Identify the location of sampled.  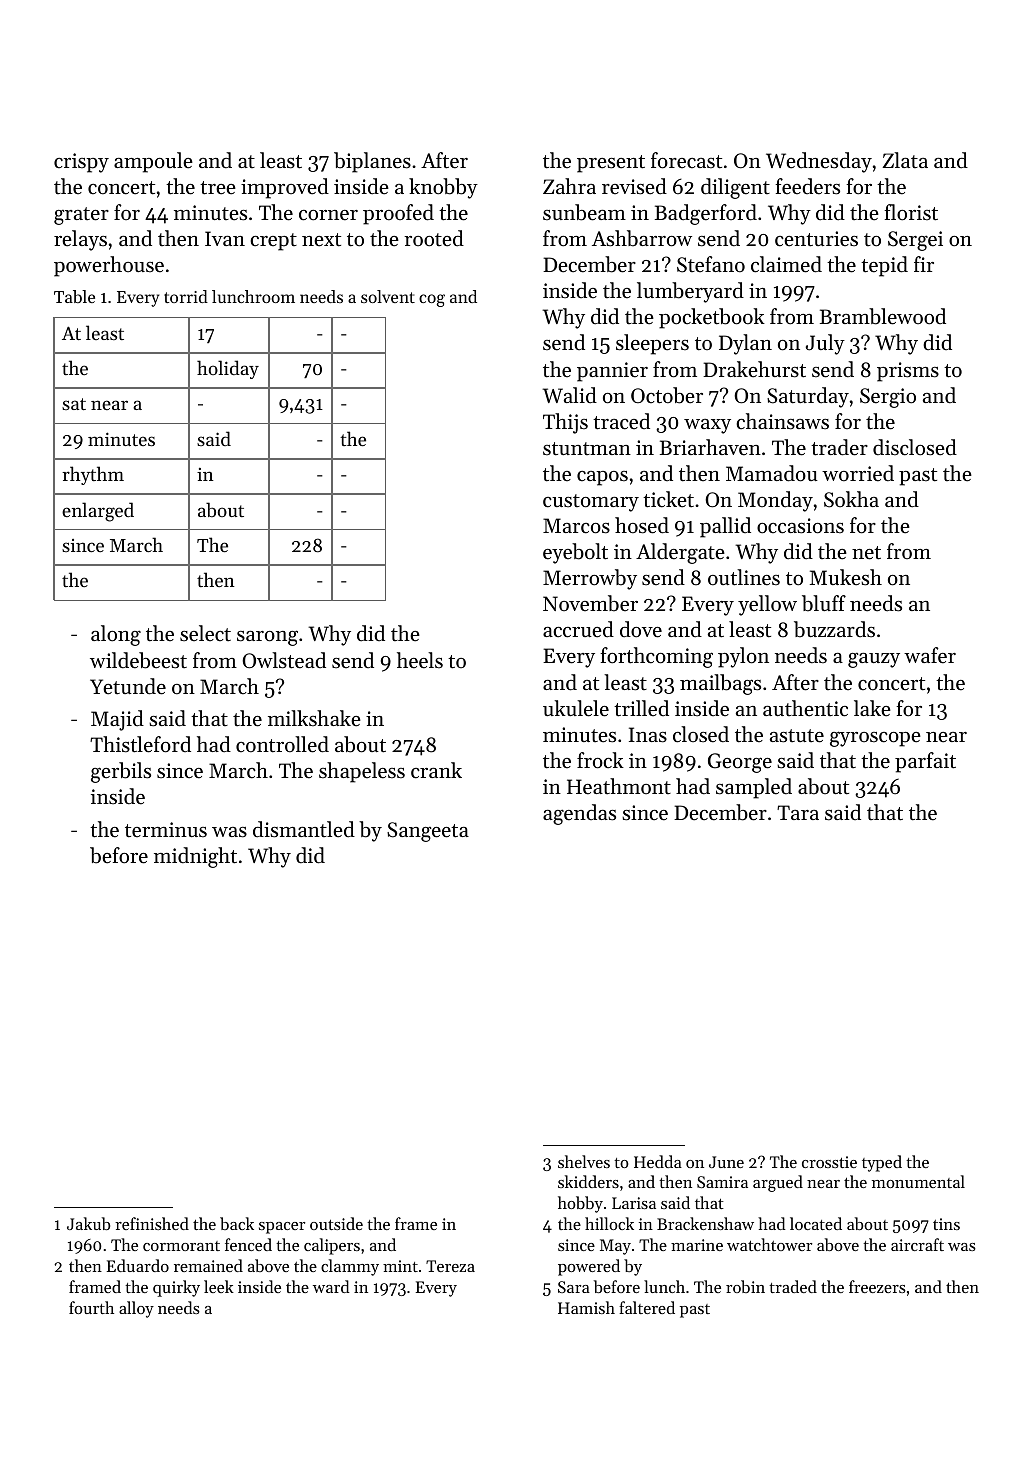
(754, 788).
